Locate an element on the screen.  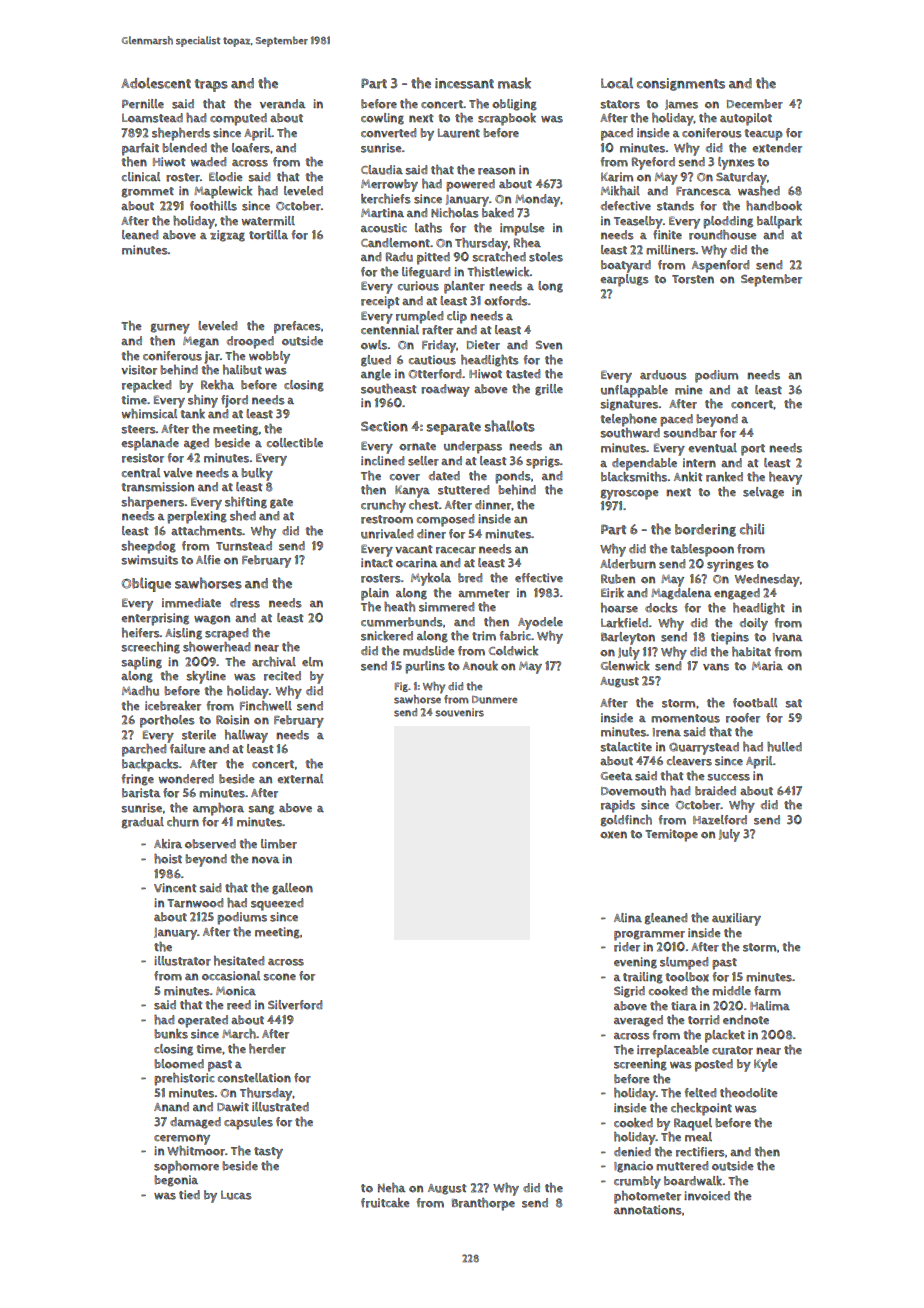
waded is located at coordinates (208, 162).
